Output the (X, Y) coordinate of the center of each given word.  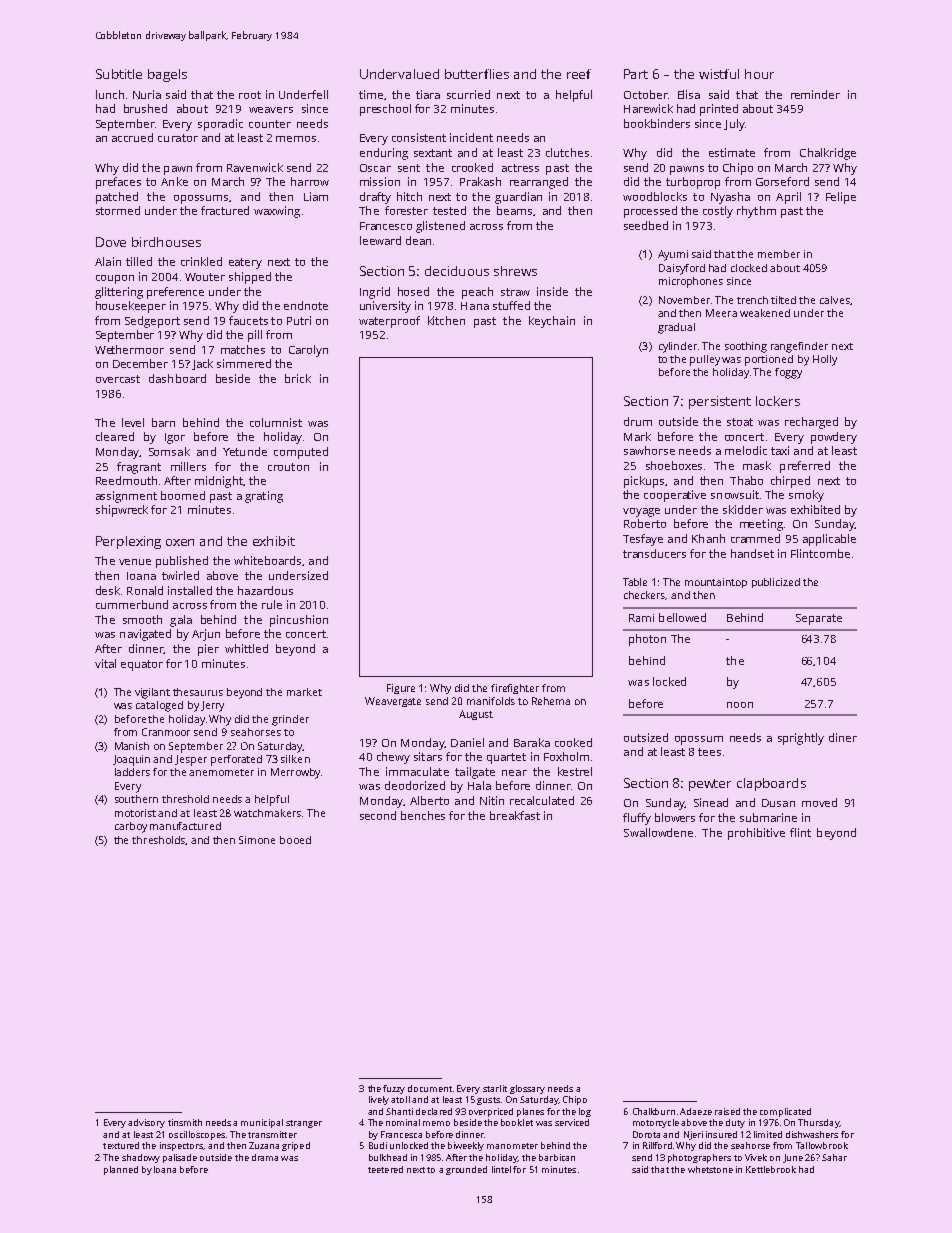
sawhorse (649, 450)
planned (121, 1170)
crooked (472, 167)
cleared (115, 436)
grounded (466, 1170)
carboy (131, 827)
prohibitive (756, 834)
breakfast (515, 815)
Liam (316, 196)
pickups (644, 482)
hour (759, 74)
